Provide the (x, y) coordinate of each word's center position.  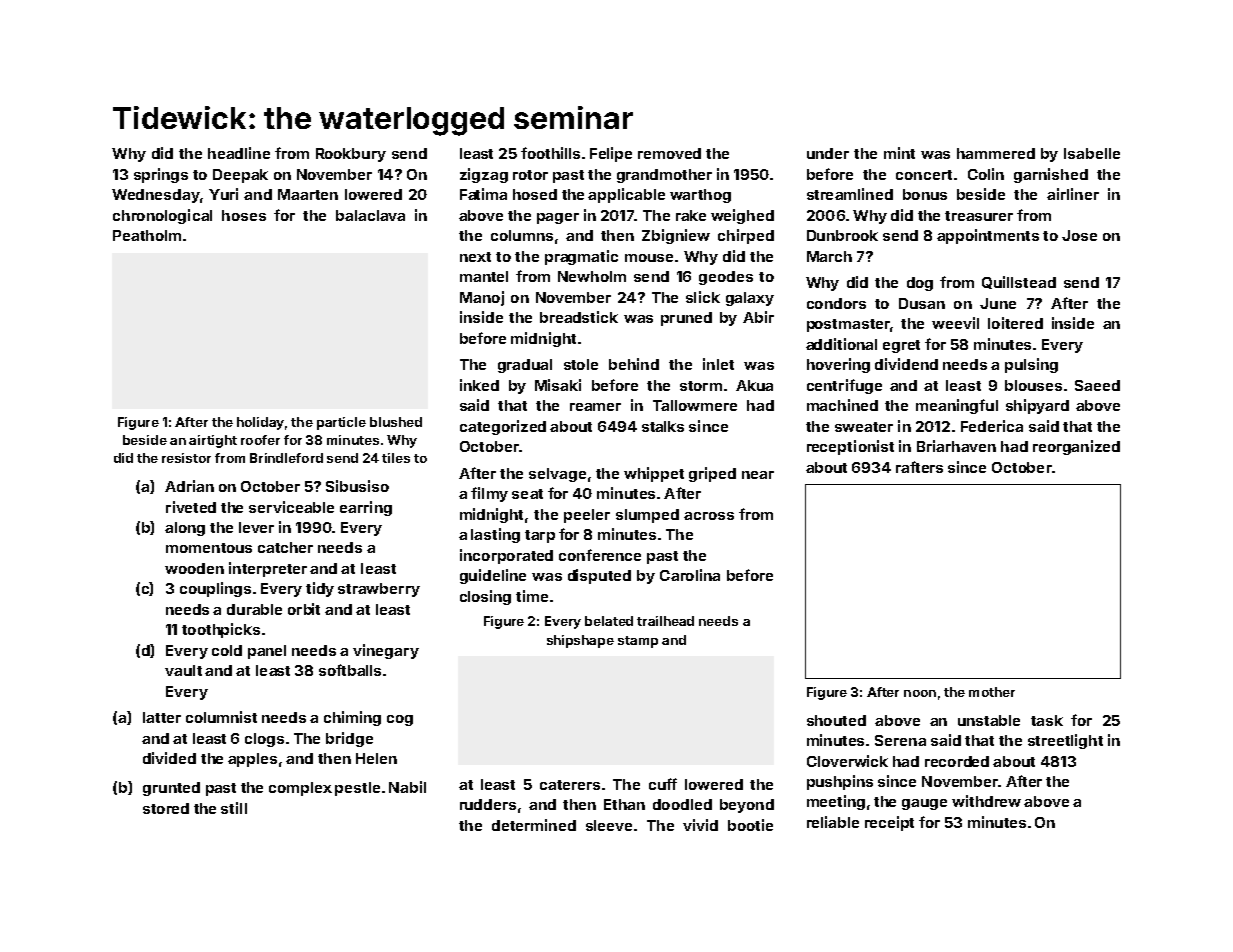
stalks (663, 426)
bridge (349, 739)
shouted (836, 720)
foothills (550, 153)
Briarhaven (956, 446)
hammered (996, 153)
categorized (503, 427)
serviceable (291, 507)
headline (239, 153)
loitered (1015, 323)
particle (341, 423)
